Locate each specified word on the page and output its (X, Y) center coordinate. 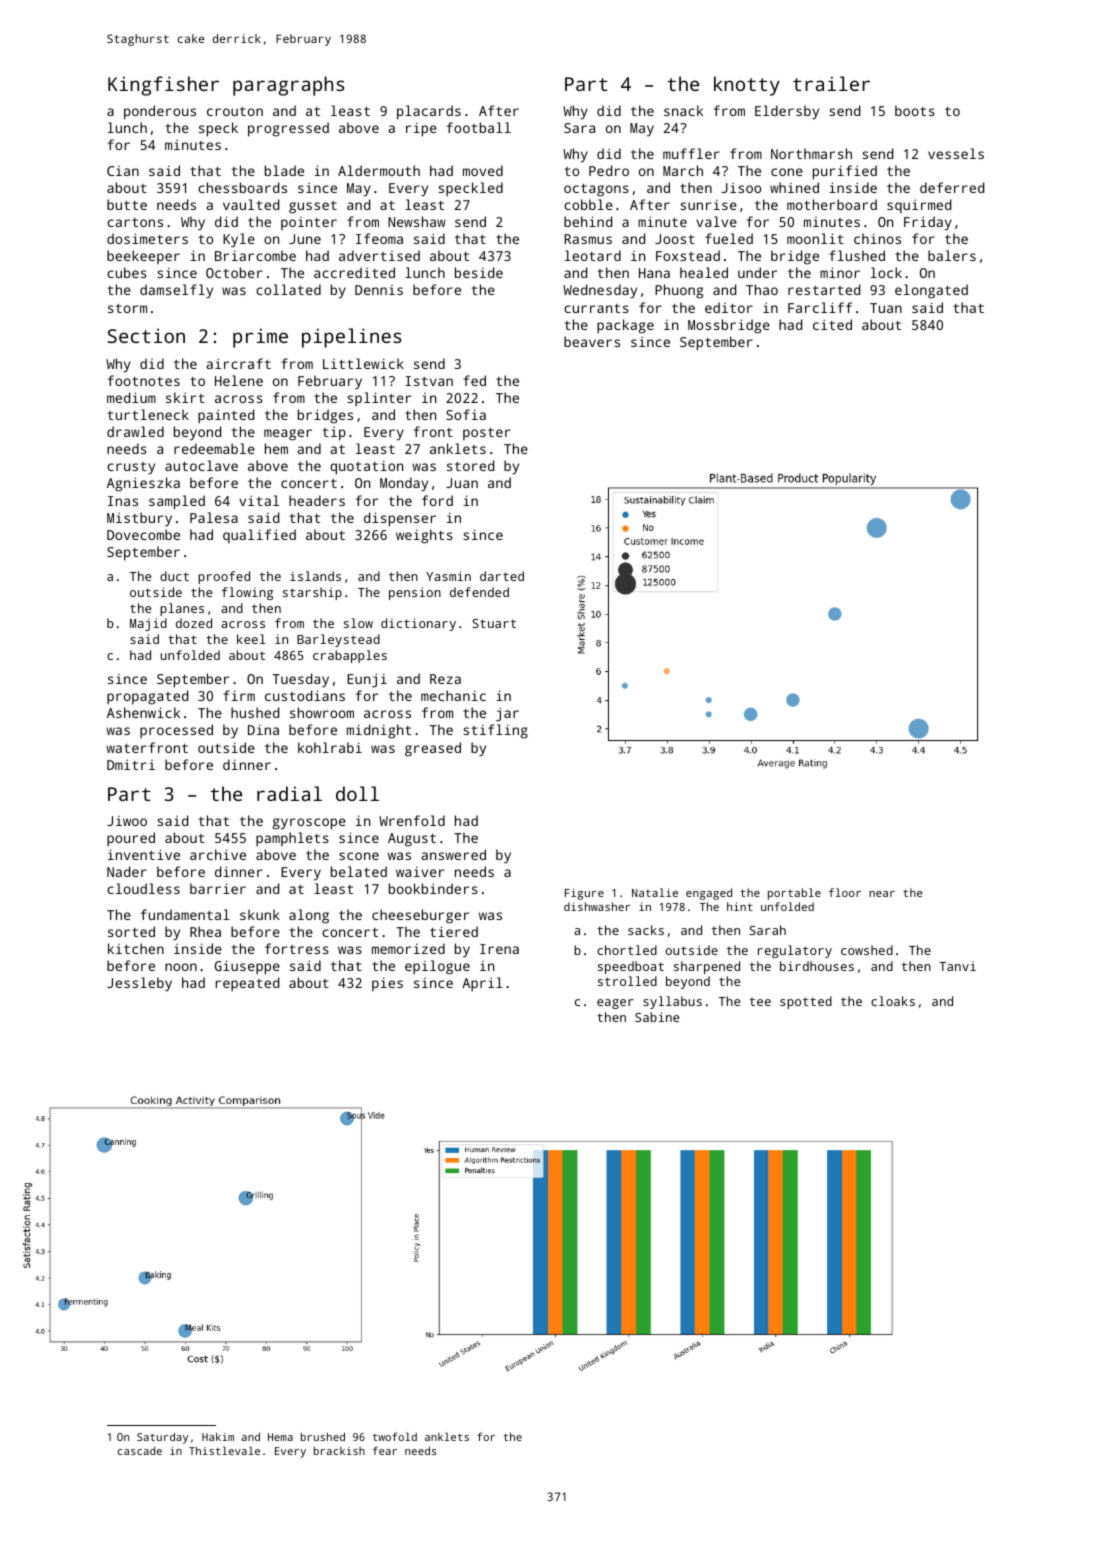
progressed (288, 129)
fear (385, 1450)
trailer (831, 83)
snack (683, 110)
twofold (395, 1436)
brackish (339, 1451)
